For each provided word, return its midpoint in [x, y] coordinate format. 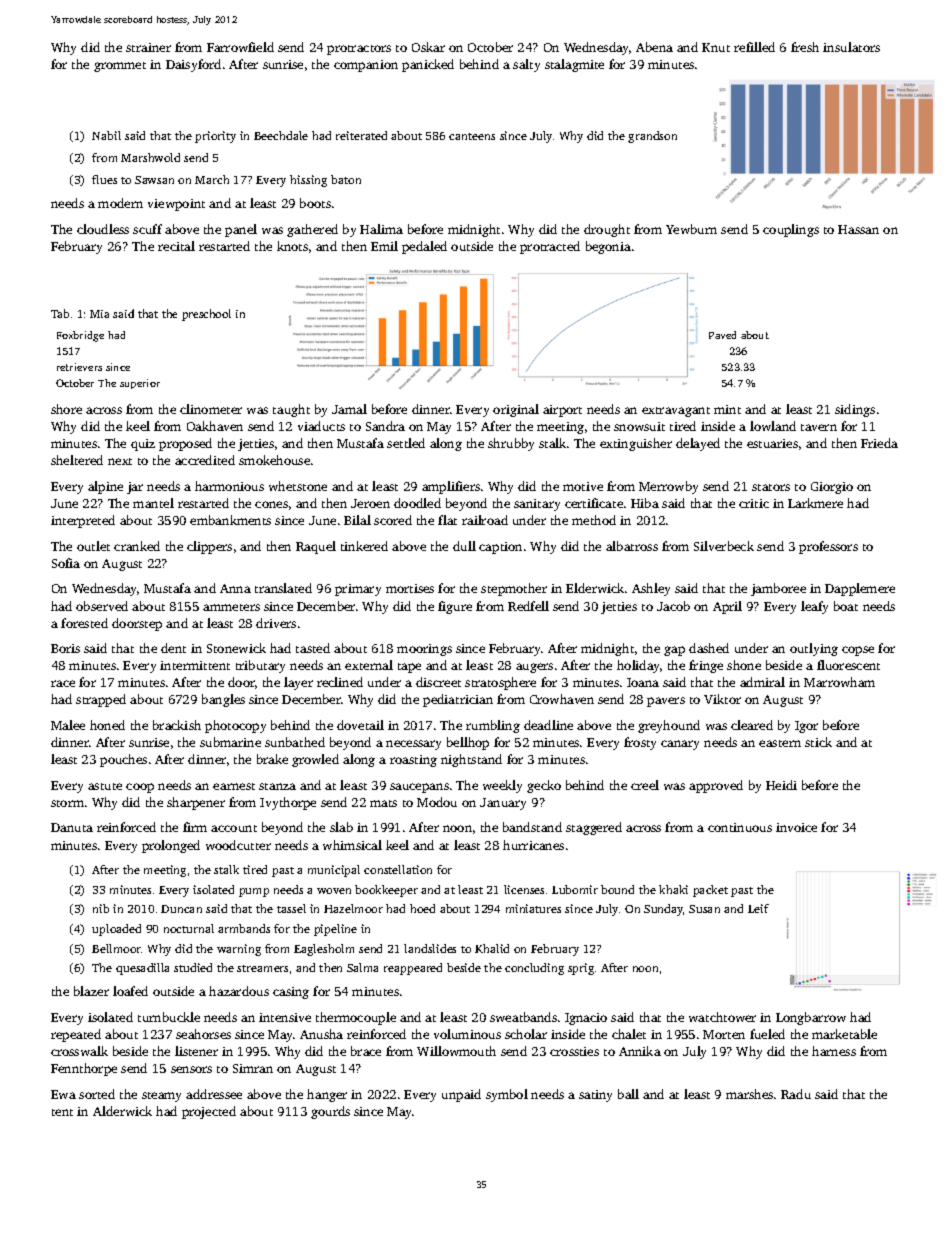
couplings [791, 230]
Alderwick [122, 1111]
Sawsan [154, 180]
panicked [428, 65]
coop [140, 788]
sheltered [77, 460]
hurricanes [533, 845]
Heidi [781, 785]
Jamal [349, 409]
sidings [855, 410]
